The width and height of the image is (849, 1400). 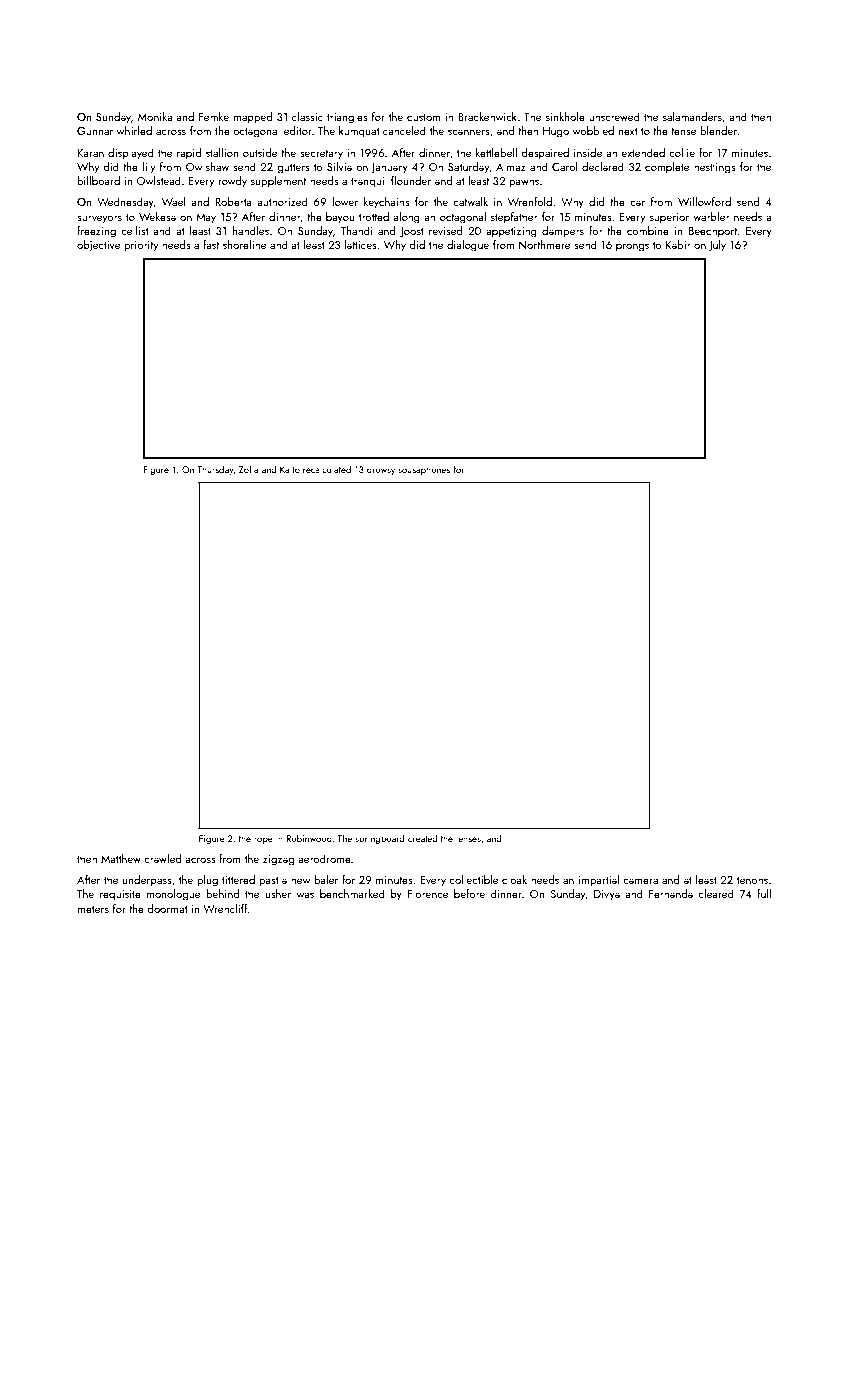 What do you see at coordinates (361, 244) in the image?
I see `lattices` at bounding box center [361, 244].
